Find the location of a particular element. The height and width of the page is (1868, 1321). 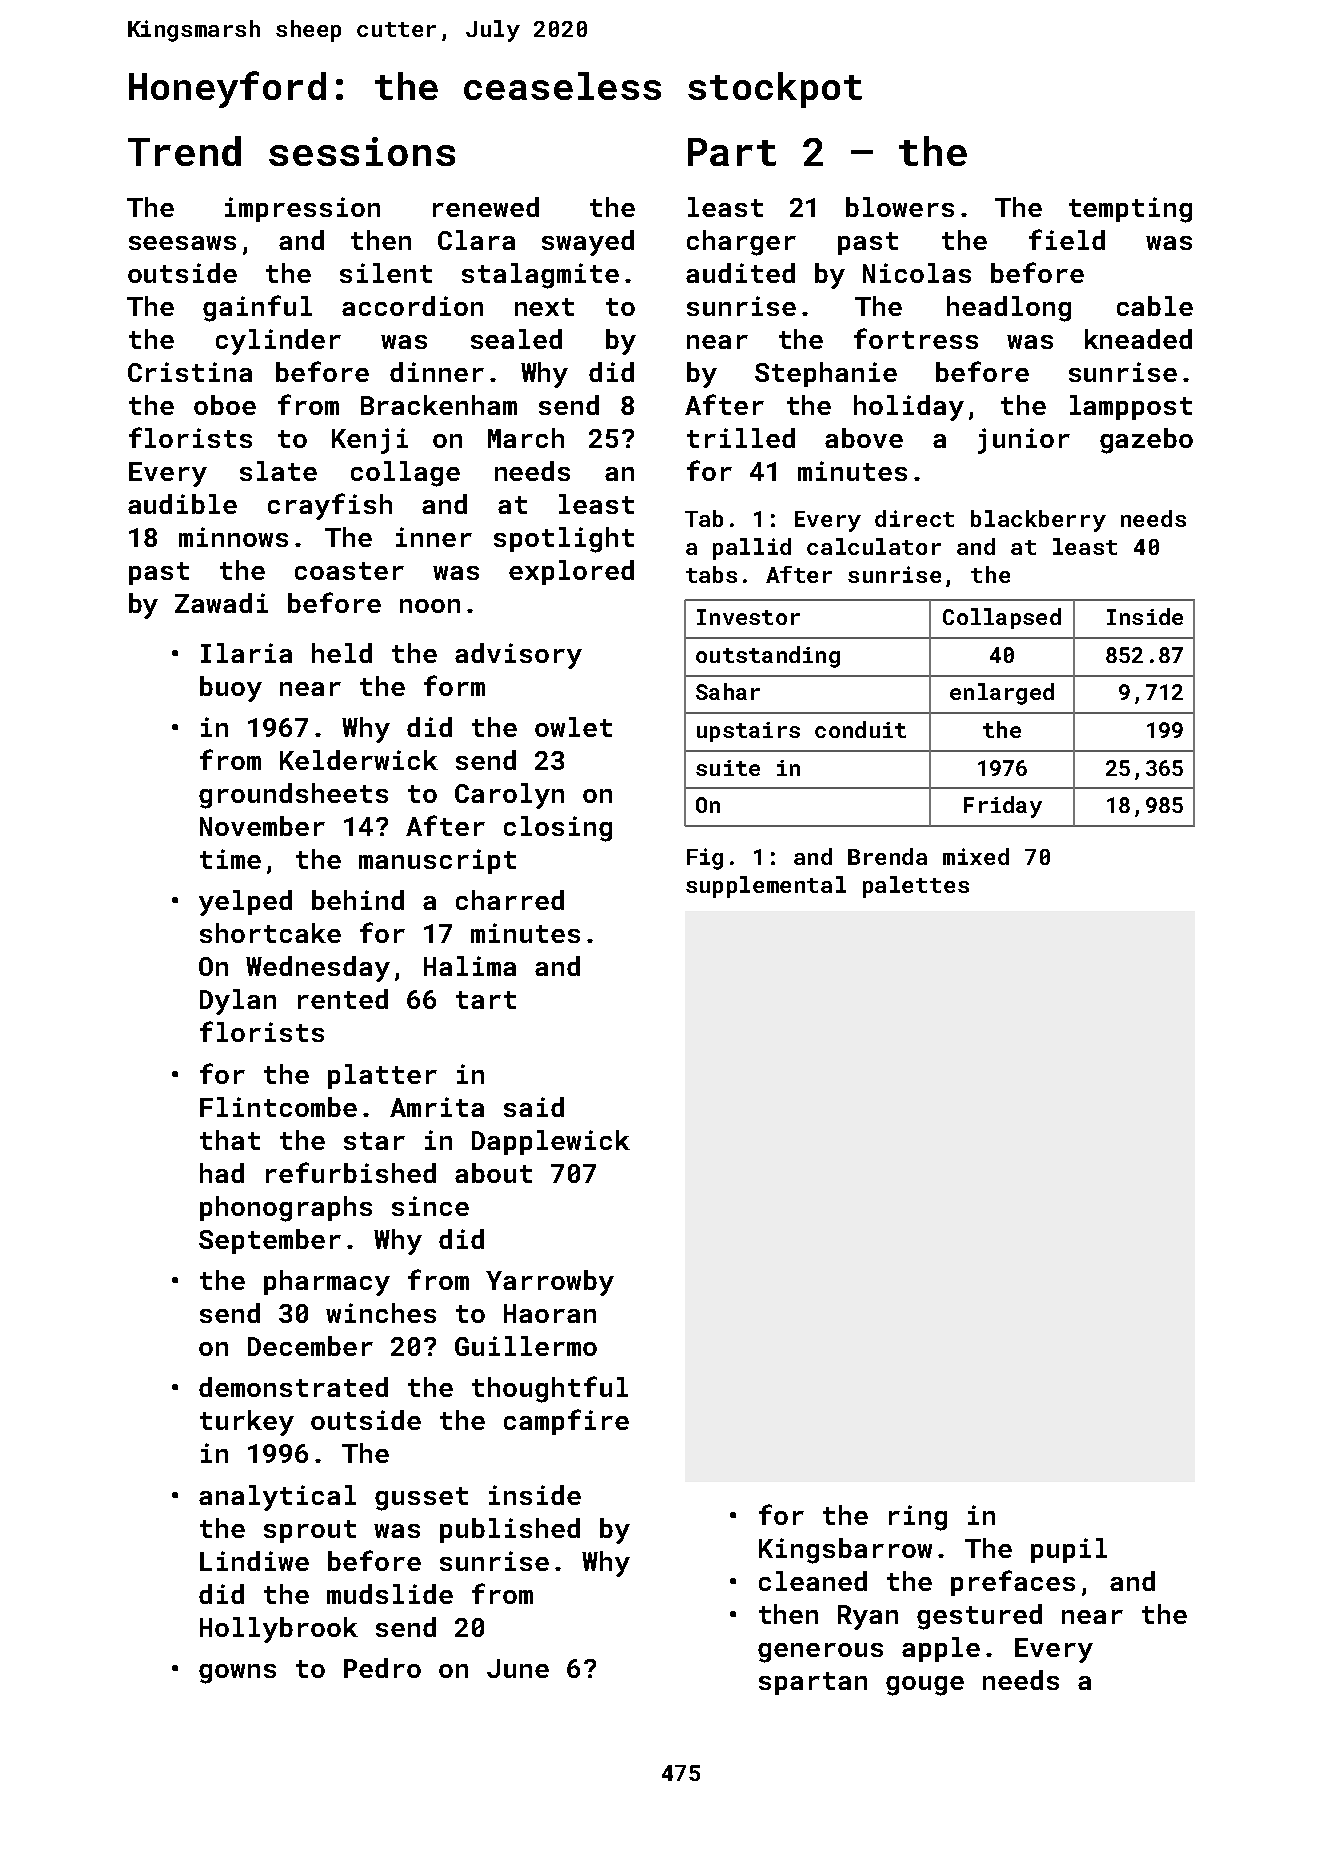

said is located at coordinates (534, 1107).
